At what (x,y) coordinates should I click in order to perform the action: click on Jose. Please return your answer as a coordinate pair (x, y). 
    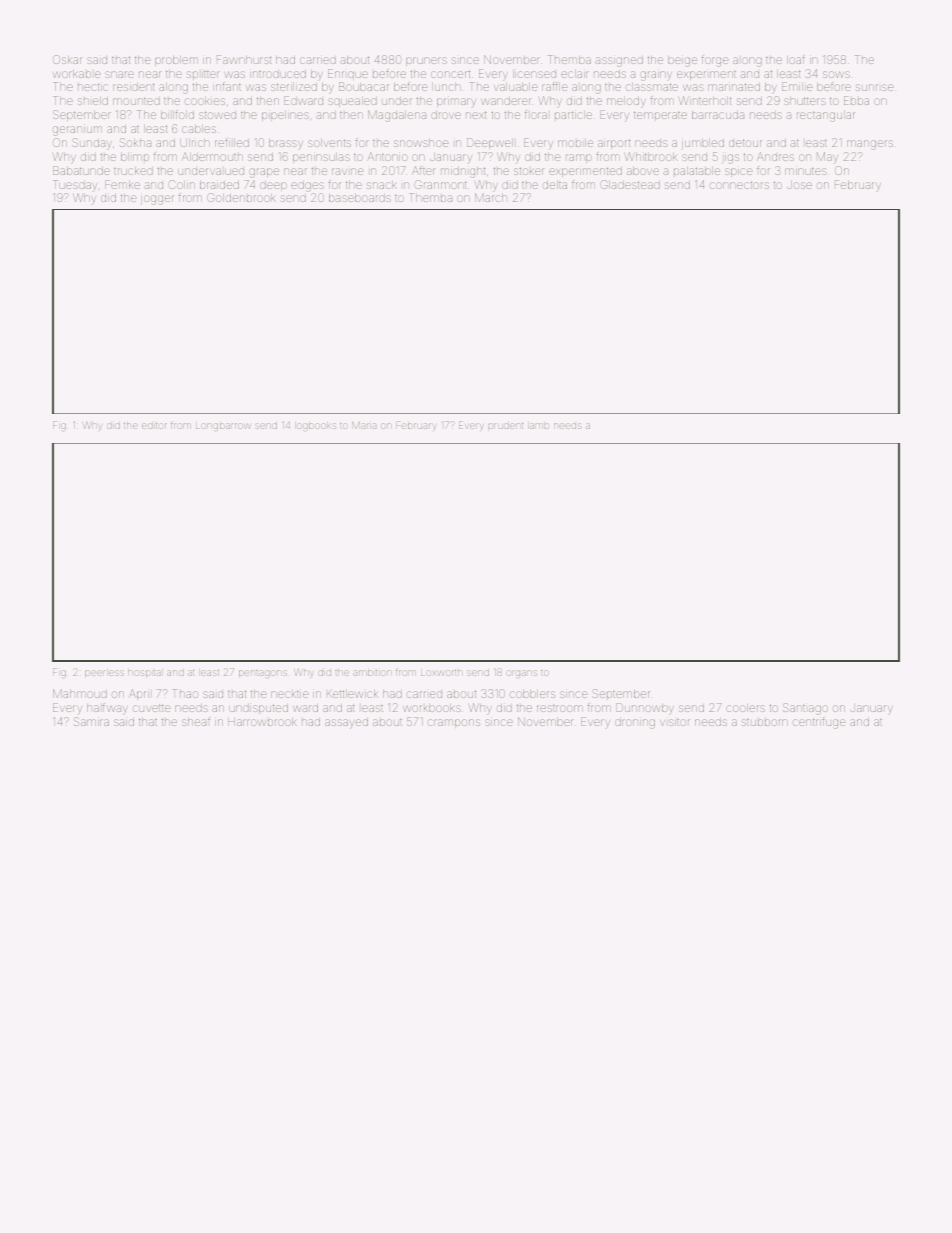
    Looking at the image, I should click on (799, 185).
